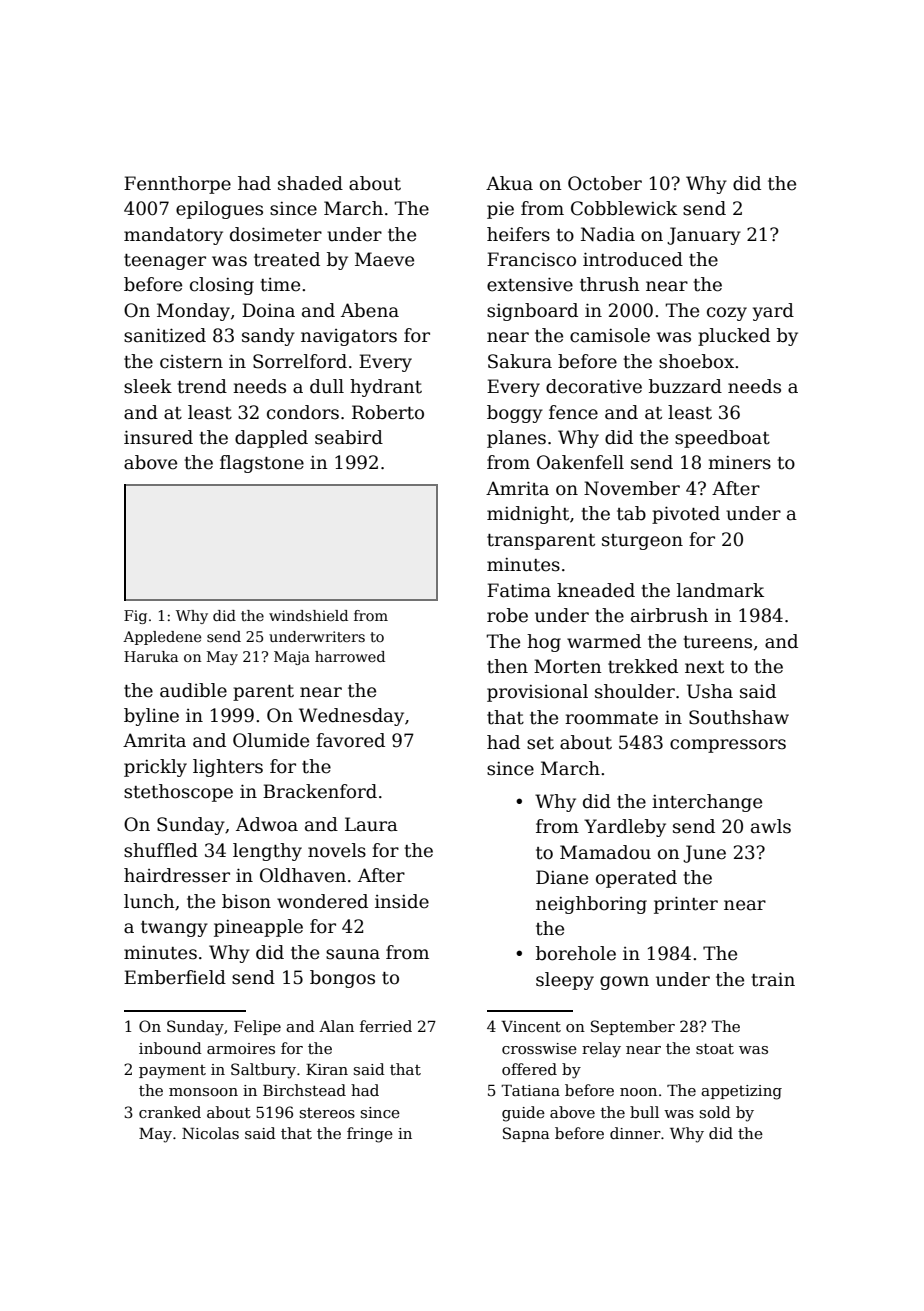 Image resolution: width=924 pixels, height=1311 pixels. What do you see at coordinates (727, 314) in the screenshot?
I see `cozy` at bounding box center [727, 314].
